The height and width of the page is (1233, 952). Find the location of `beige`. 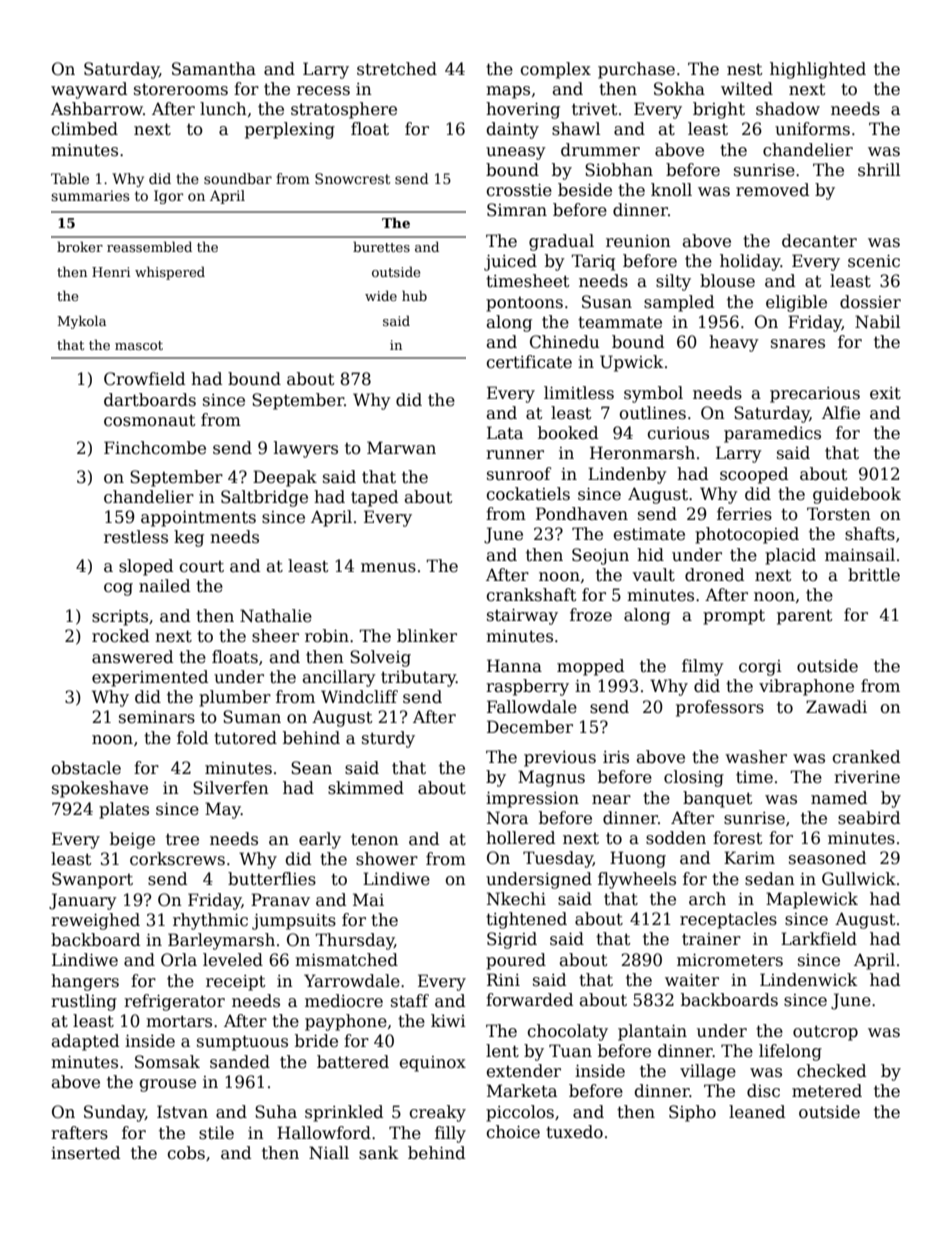

beige is located at coordinates (132, 840).
